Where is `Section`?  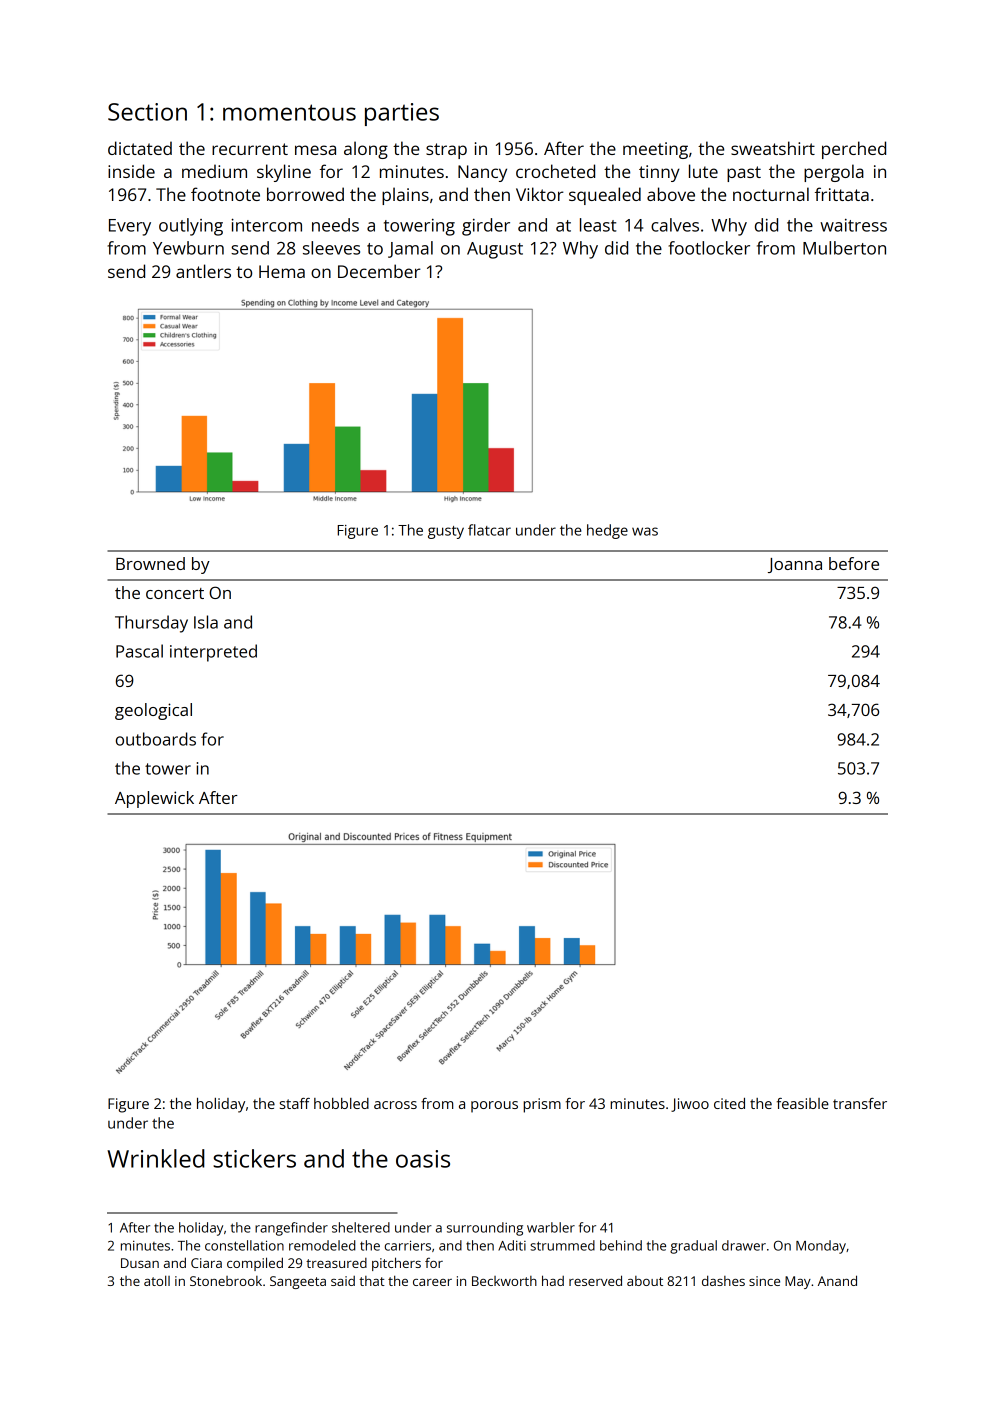 Section is located at coordinates (147, 112).
